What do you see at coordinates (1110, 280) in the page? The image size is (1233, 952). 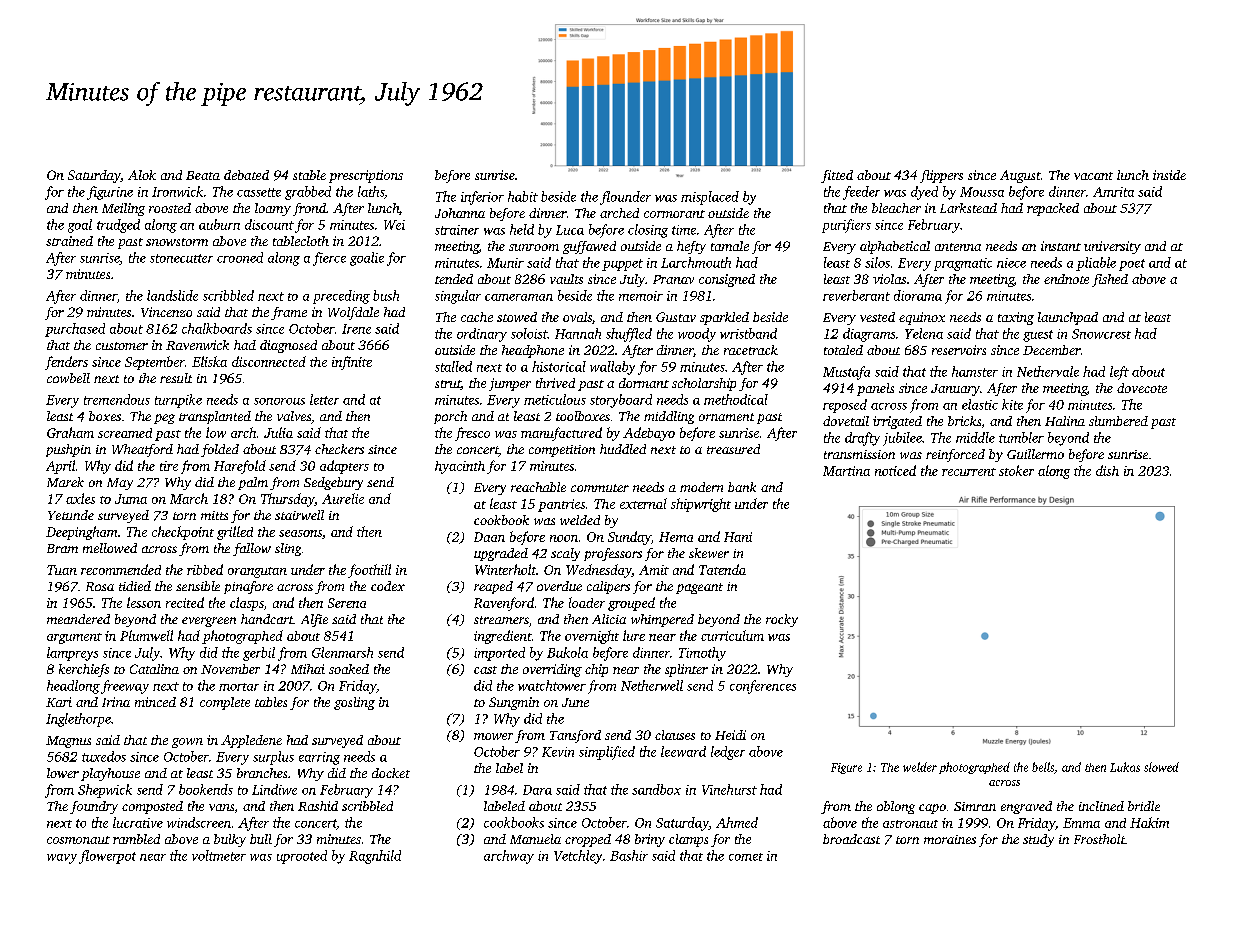 I see `fished` at bounding box center [1110, 280].
